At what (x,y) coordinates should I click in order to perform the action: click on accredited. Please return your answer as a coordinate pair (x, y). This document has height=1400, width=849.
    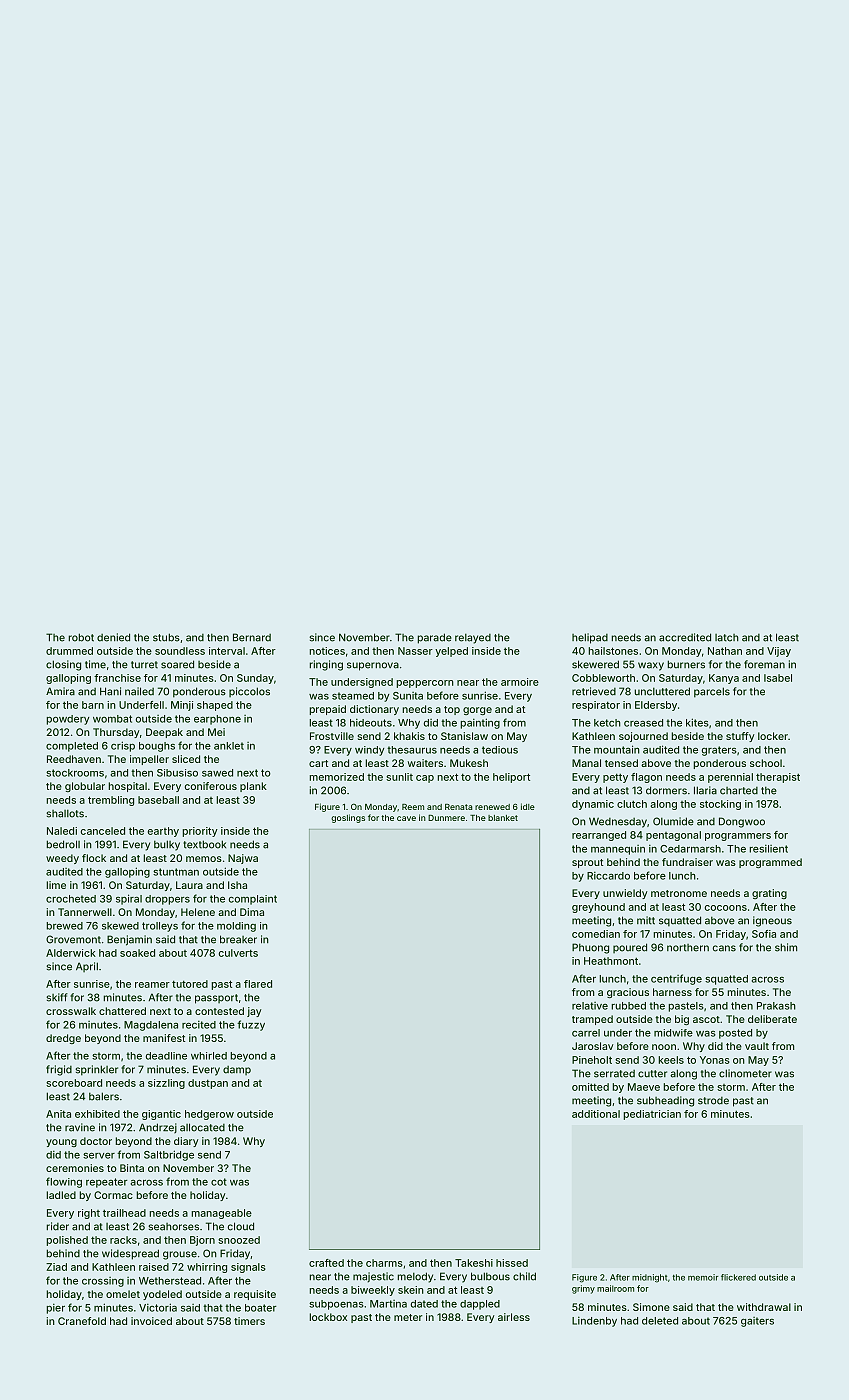
    Looking at the image, I should click on (685, 637).
